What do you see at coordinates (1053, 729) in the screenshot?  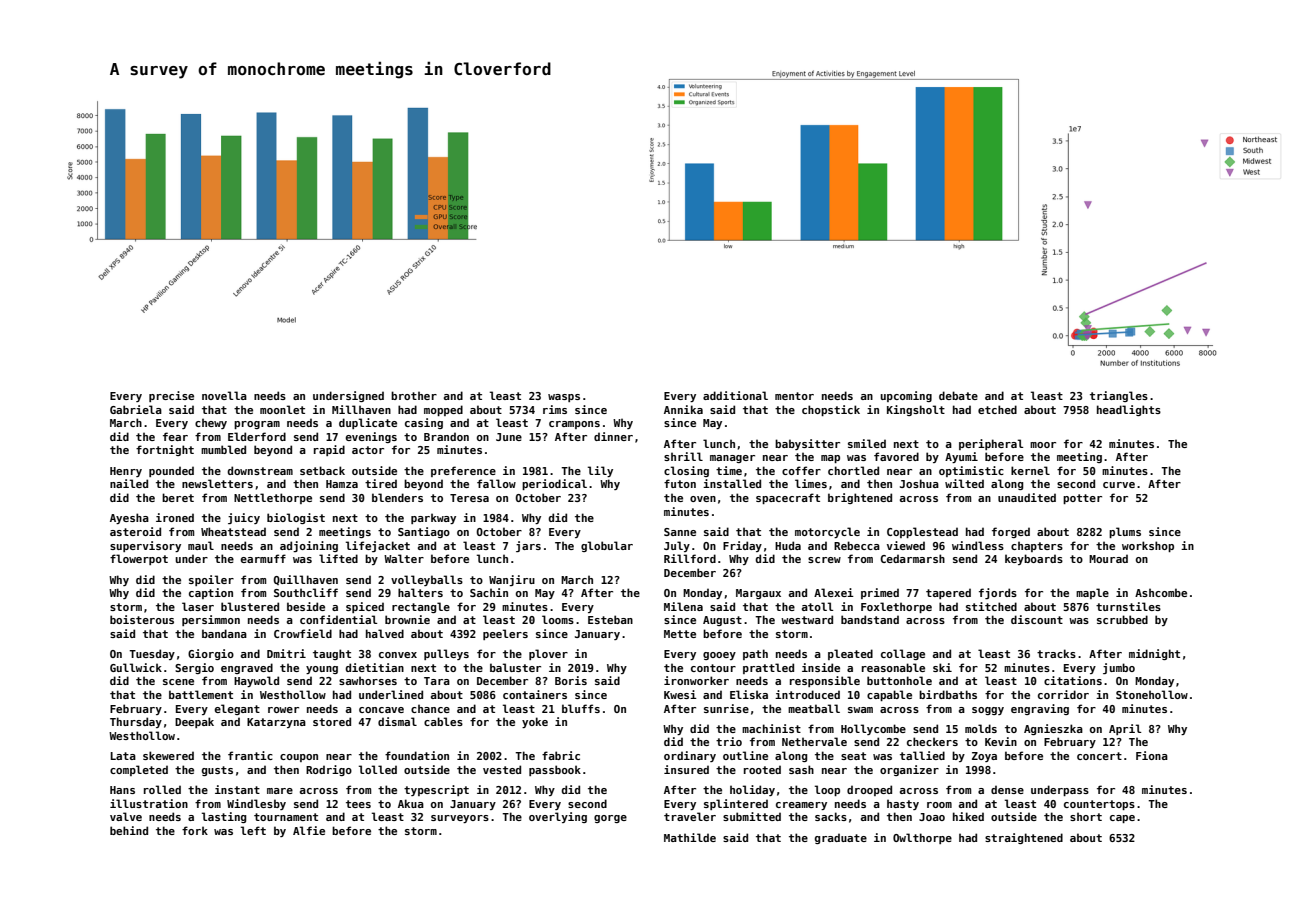 I see `Agnieszka` at bounding box center [1053, 729].
